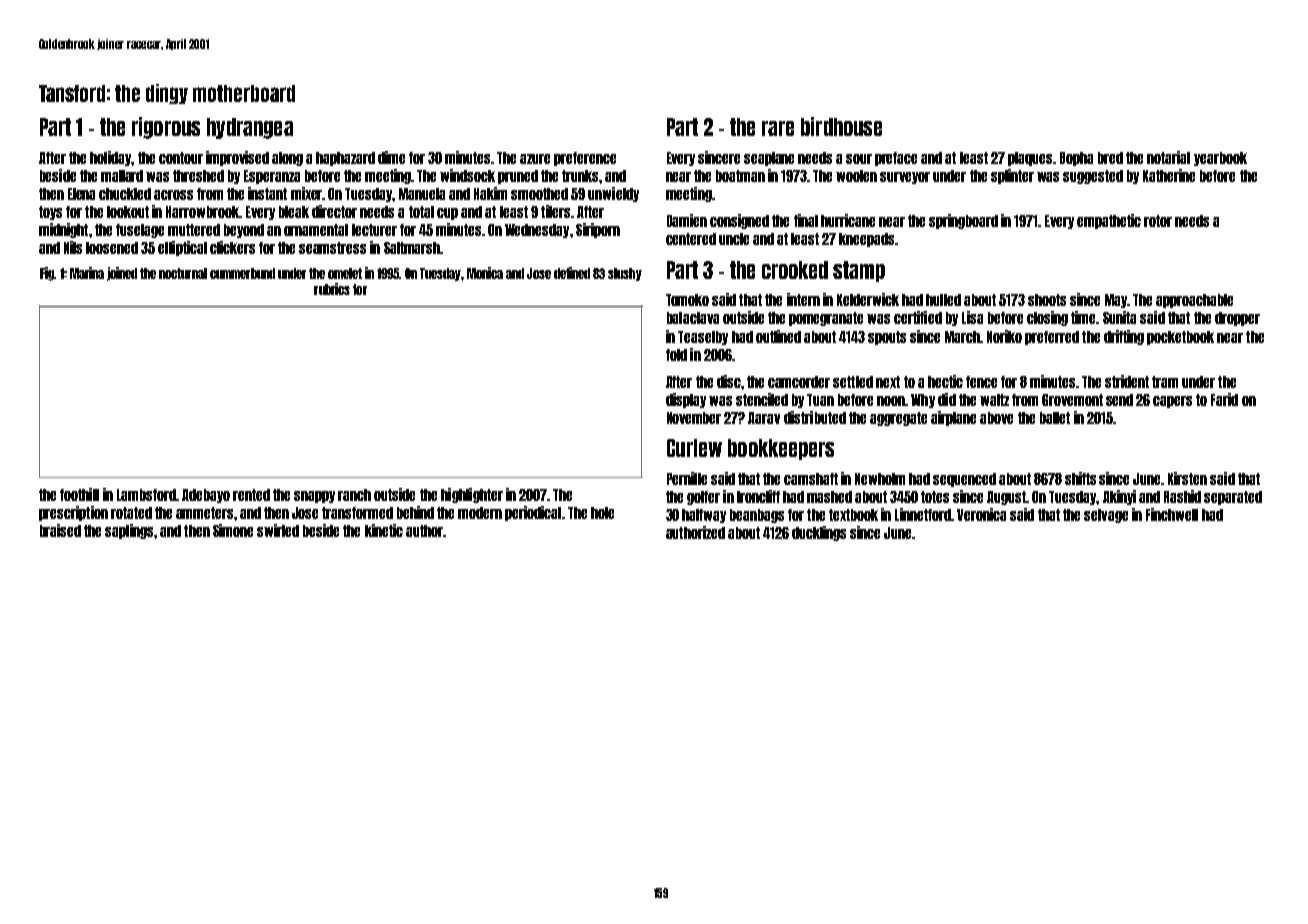 The width and height of the page is (1308, 924). Describe the element at coordinates (1187, 478) in the page. I see `Kirsten` at that location.
